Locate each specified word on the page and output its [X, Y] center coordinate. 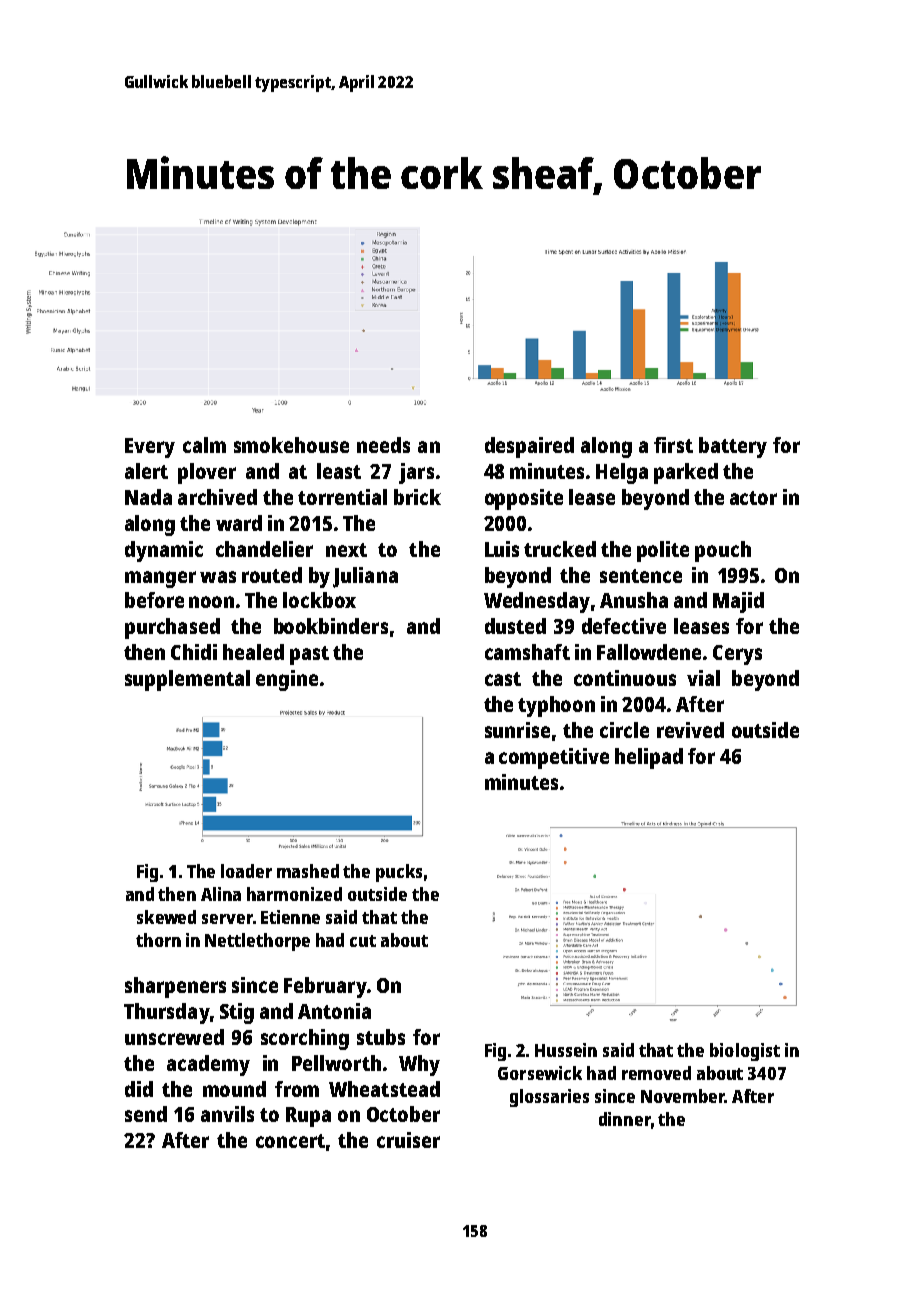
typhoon [556, 706]
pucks [399, 873]
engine [287, 680]
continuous [625, 678]
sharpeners [175, 987]
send [146, 1114]
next [346, 550]
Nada [148, 497]
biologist [745, 1052]
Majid [738, 602]
